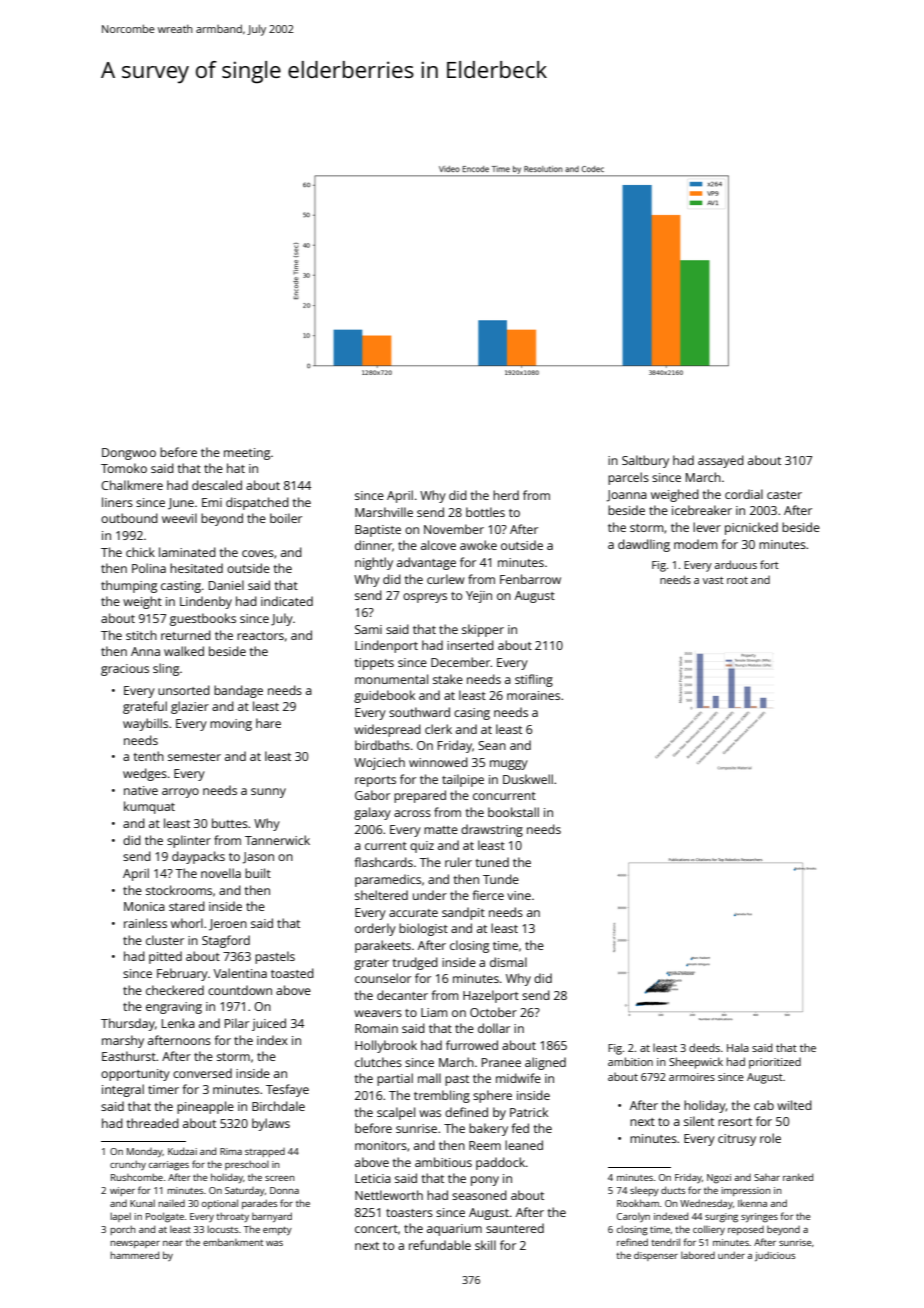 The width and height of the screenshot is (924, 1308). I want to click on meeting, so click(247, 454).
